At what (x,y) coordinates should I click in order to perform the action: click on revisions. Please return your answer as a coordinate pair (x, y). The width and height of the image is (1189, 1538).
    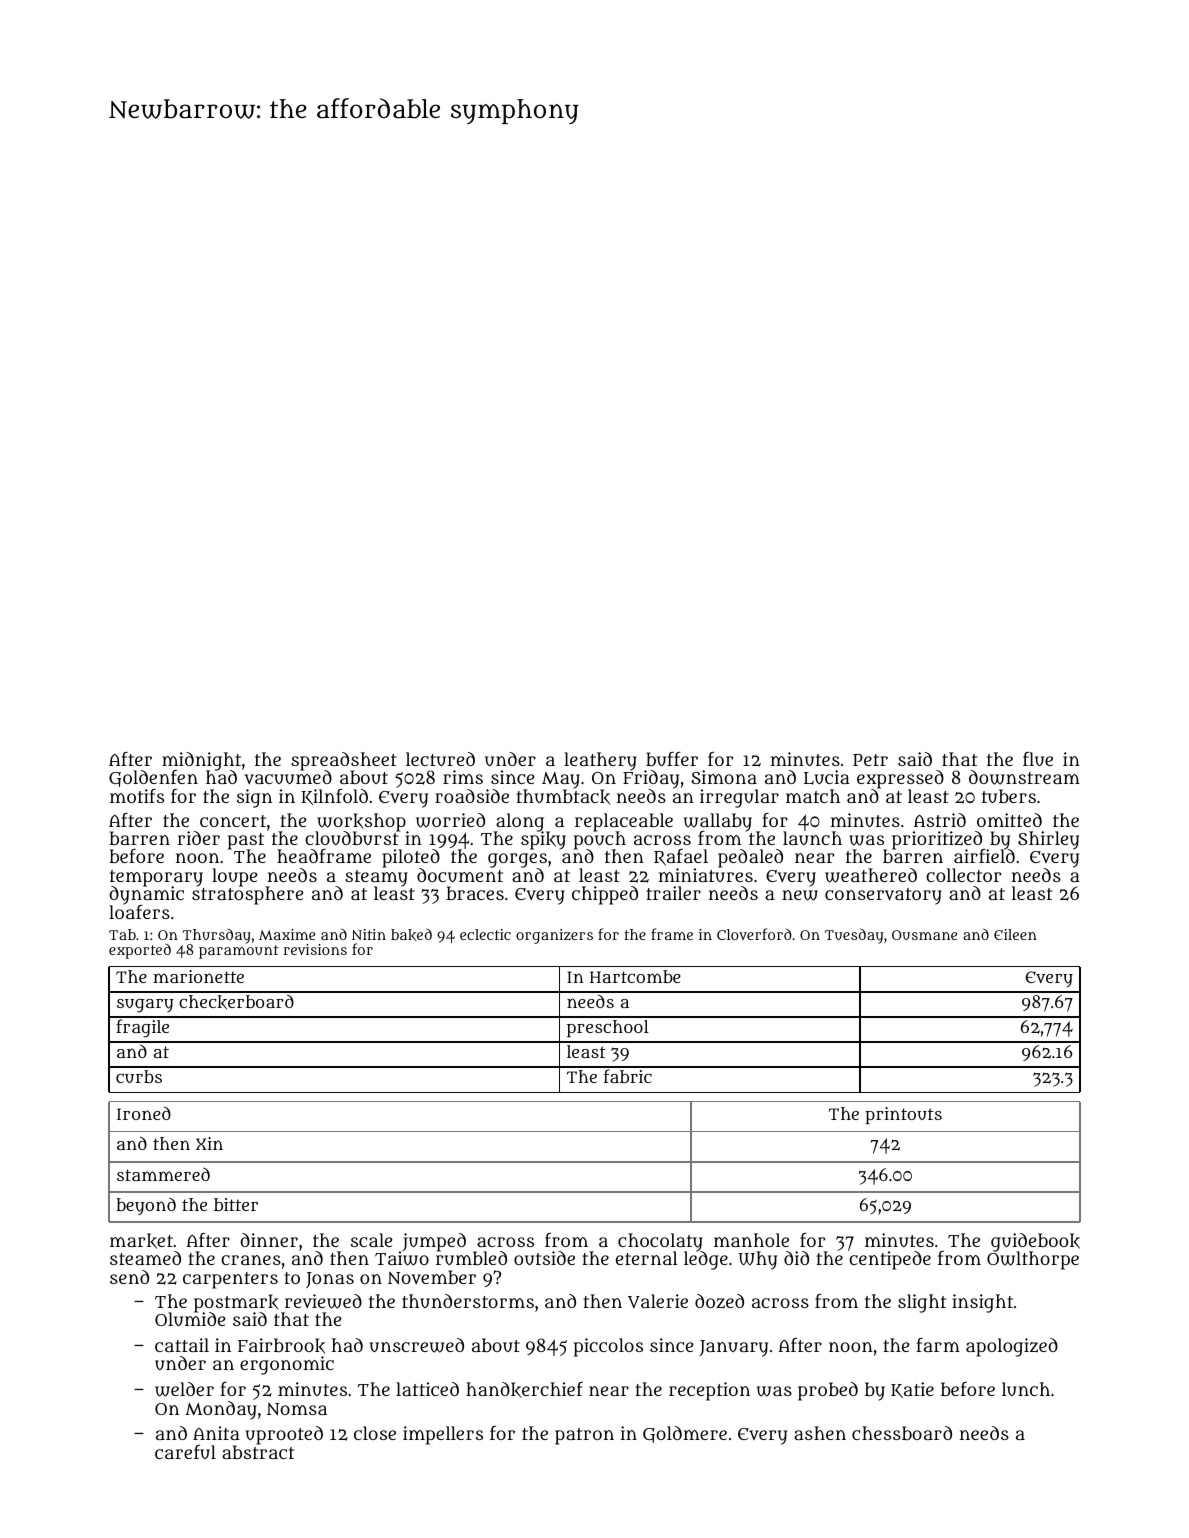
    Looking at the image, I should click on (315, 949).
